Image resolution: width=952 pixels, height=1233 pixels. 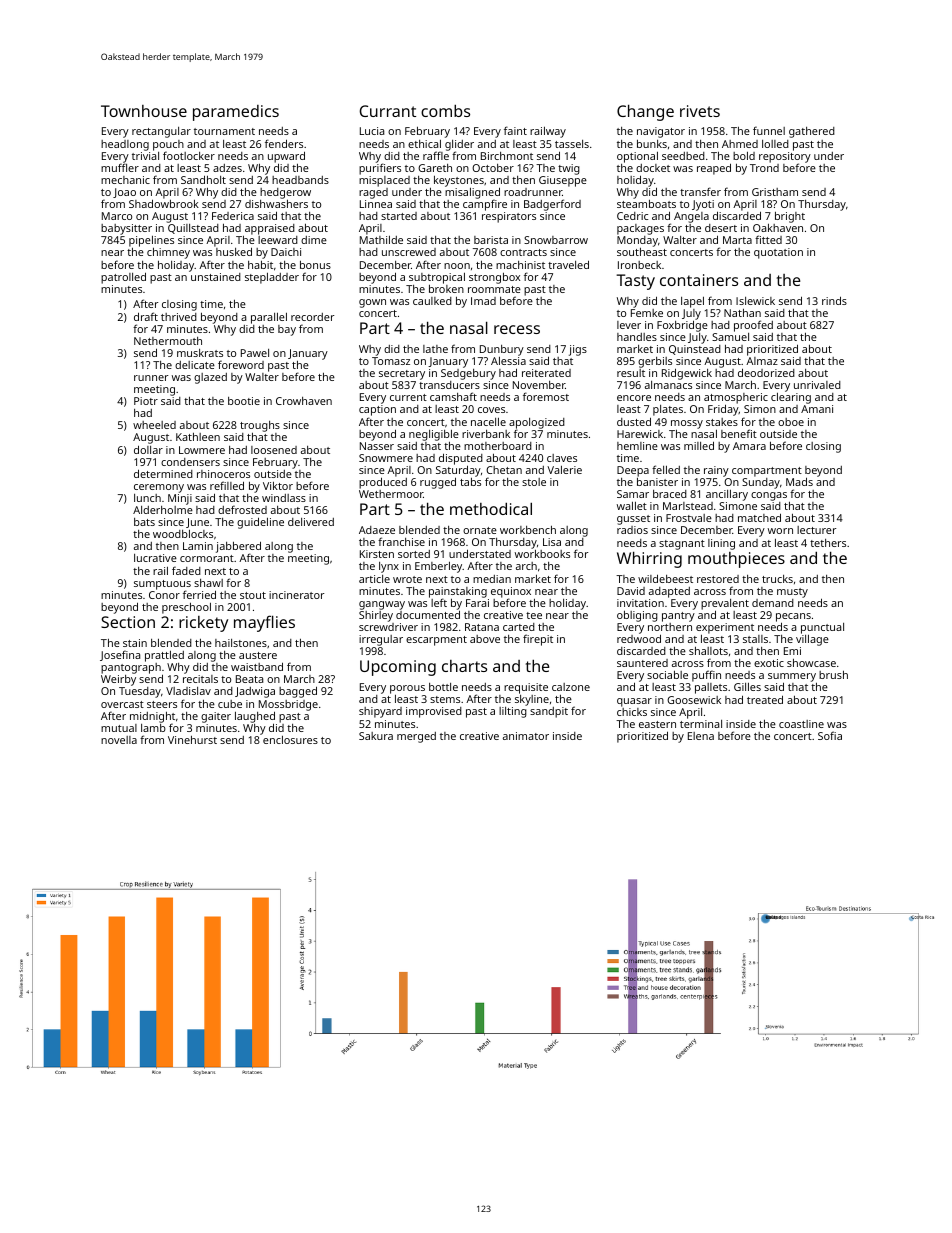 What do you see at coordinates (646, 204) in the page?
I see `steamboats` at bounding box center [646, 204].
